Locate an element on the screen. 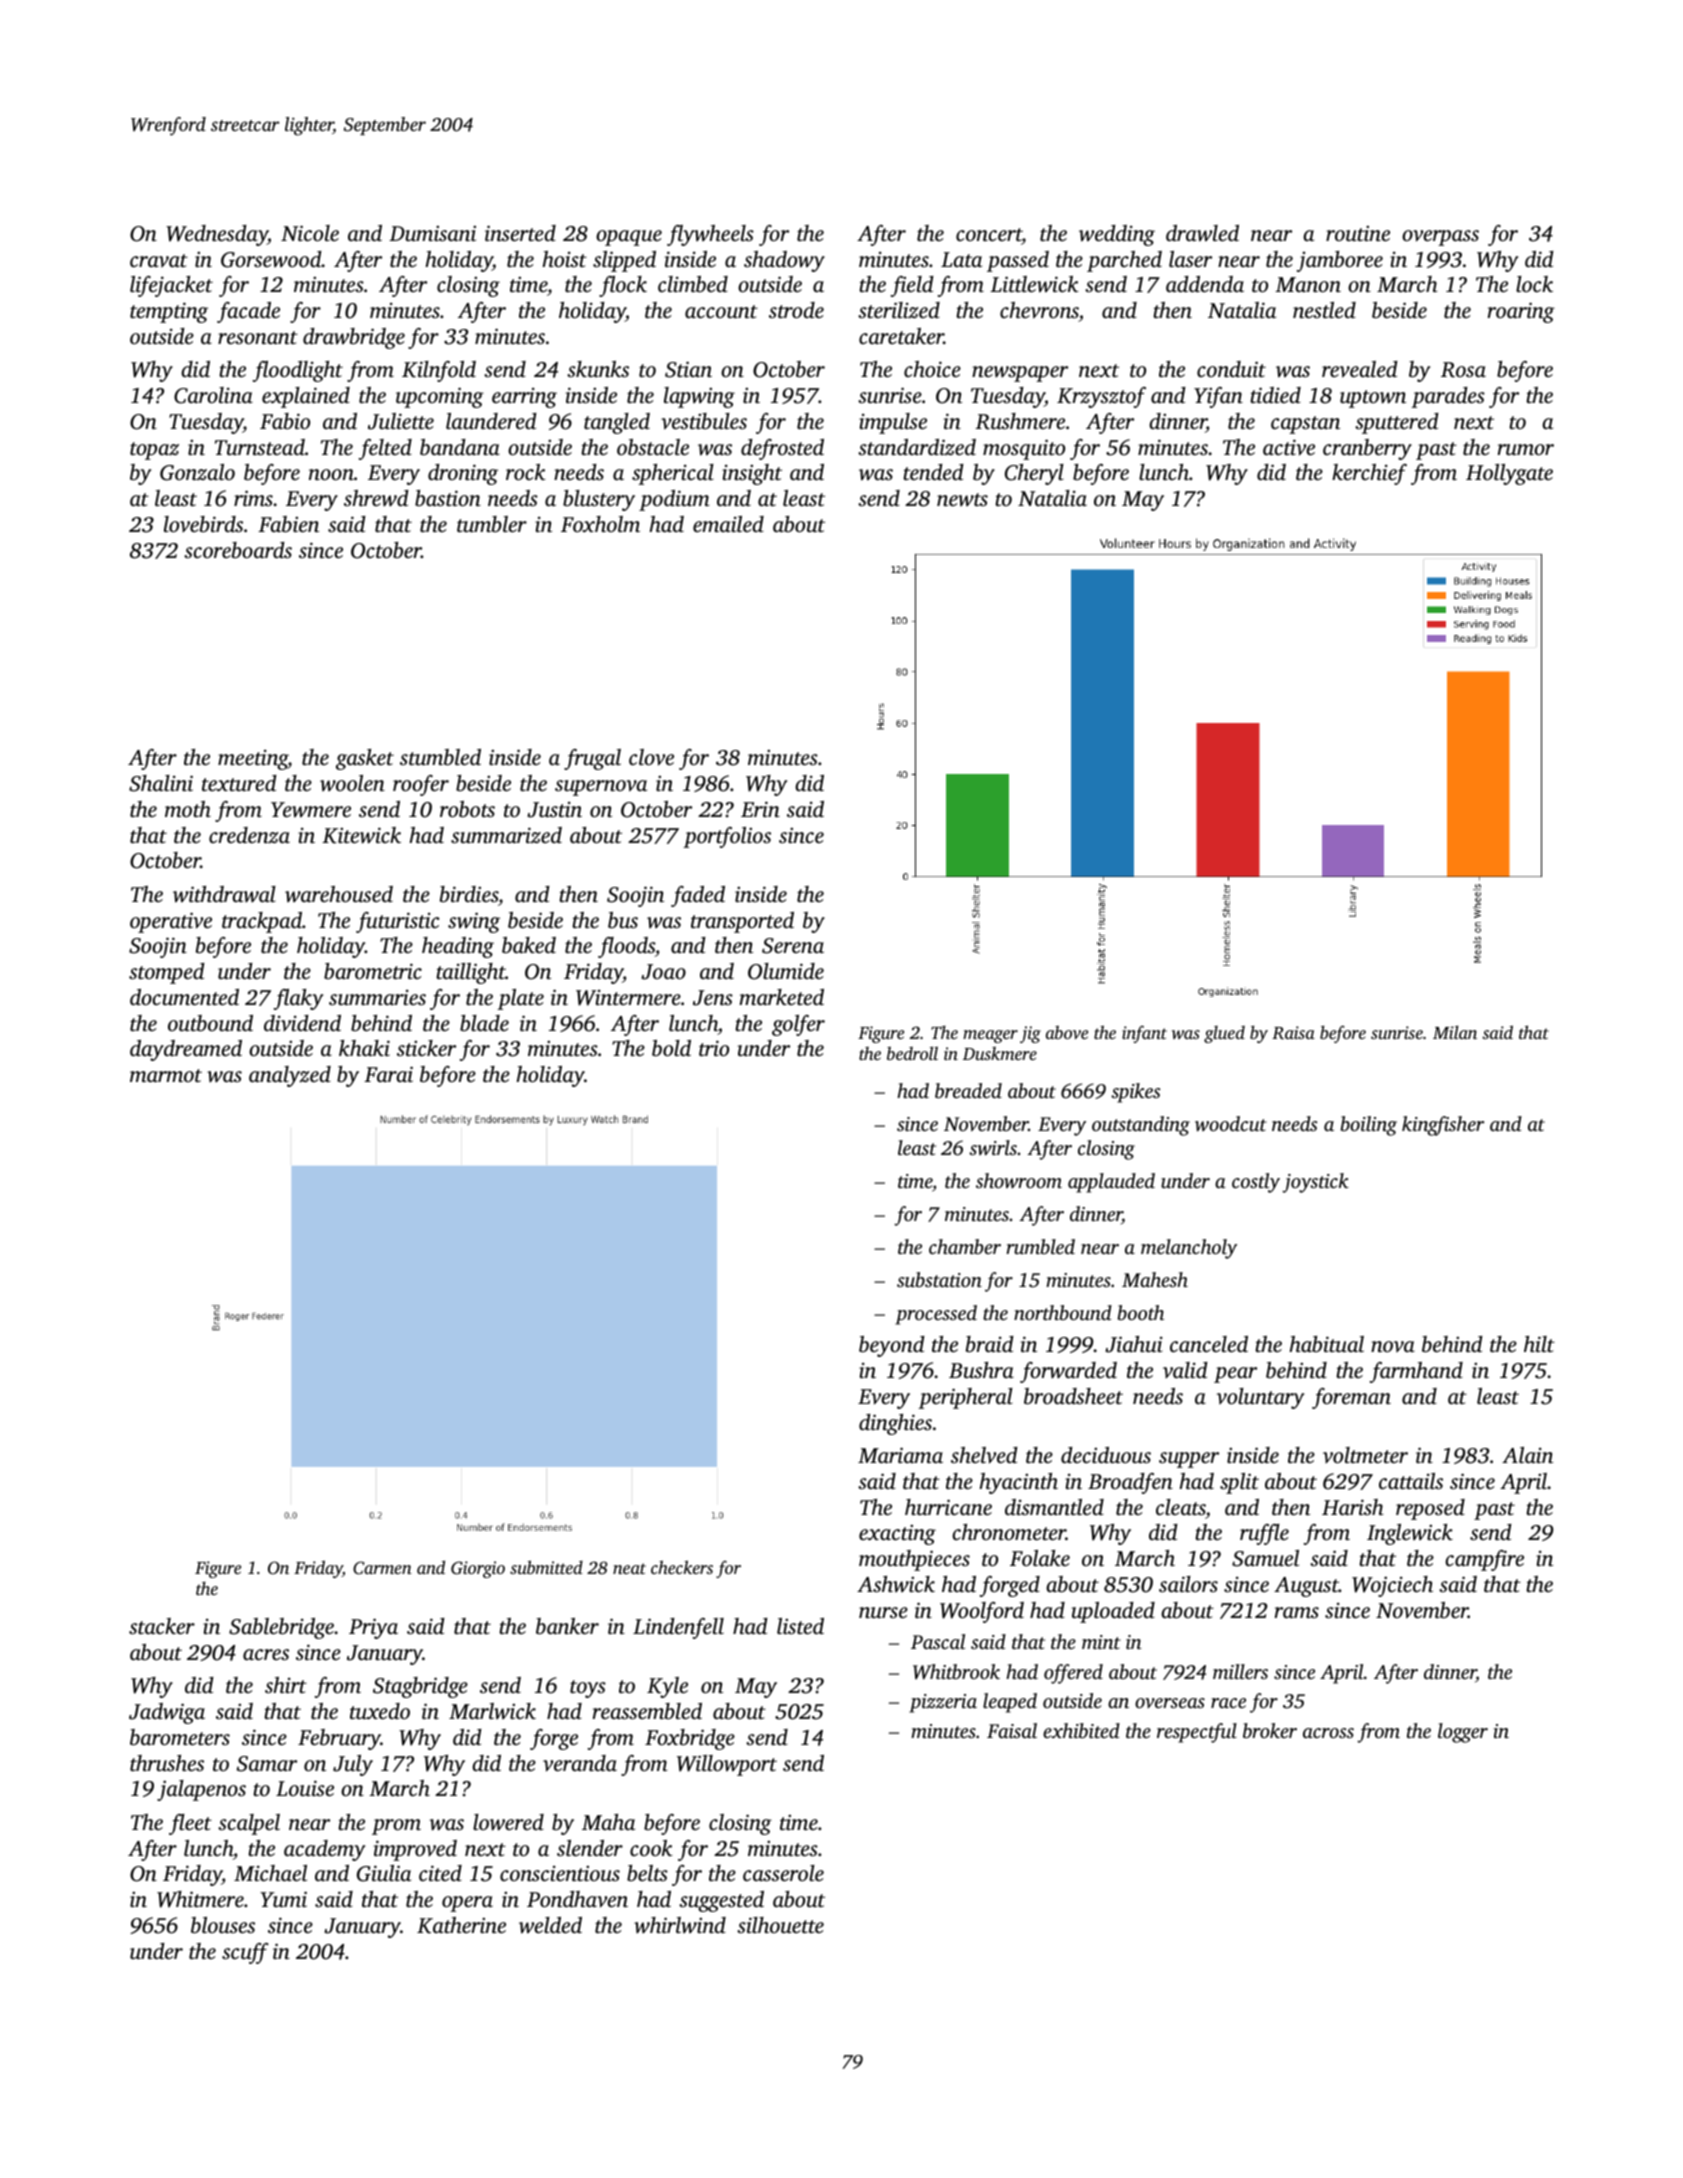  stacker is located at coordinates (162, 1626).
